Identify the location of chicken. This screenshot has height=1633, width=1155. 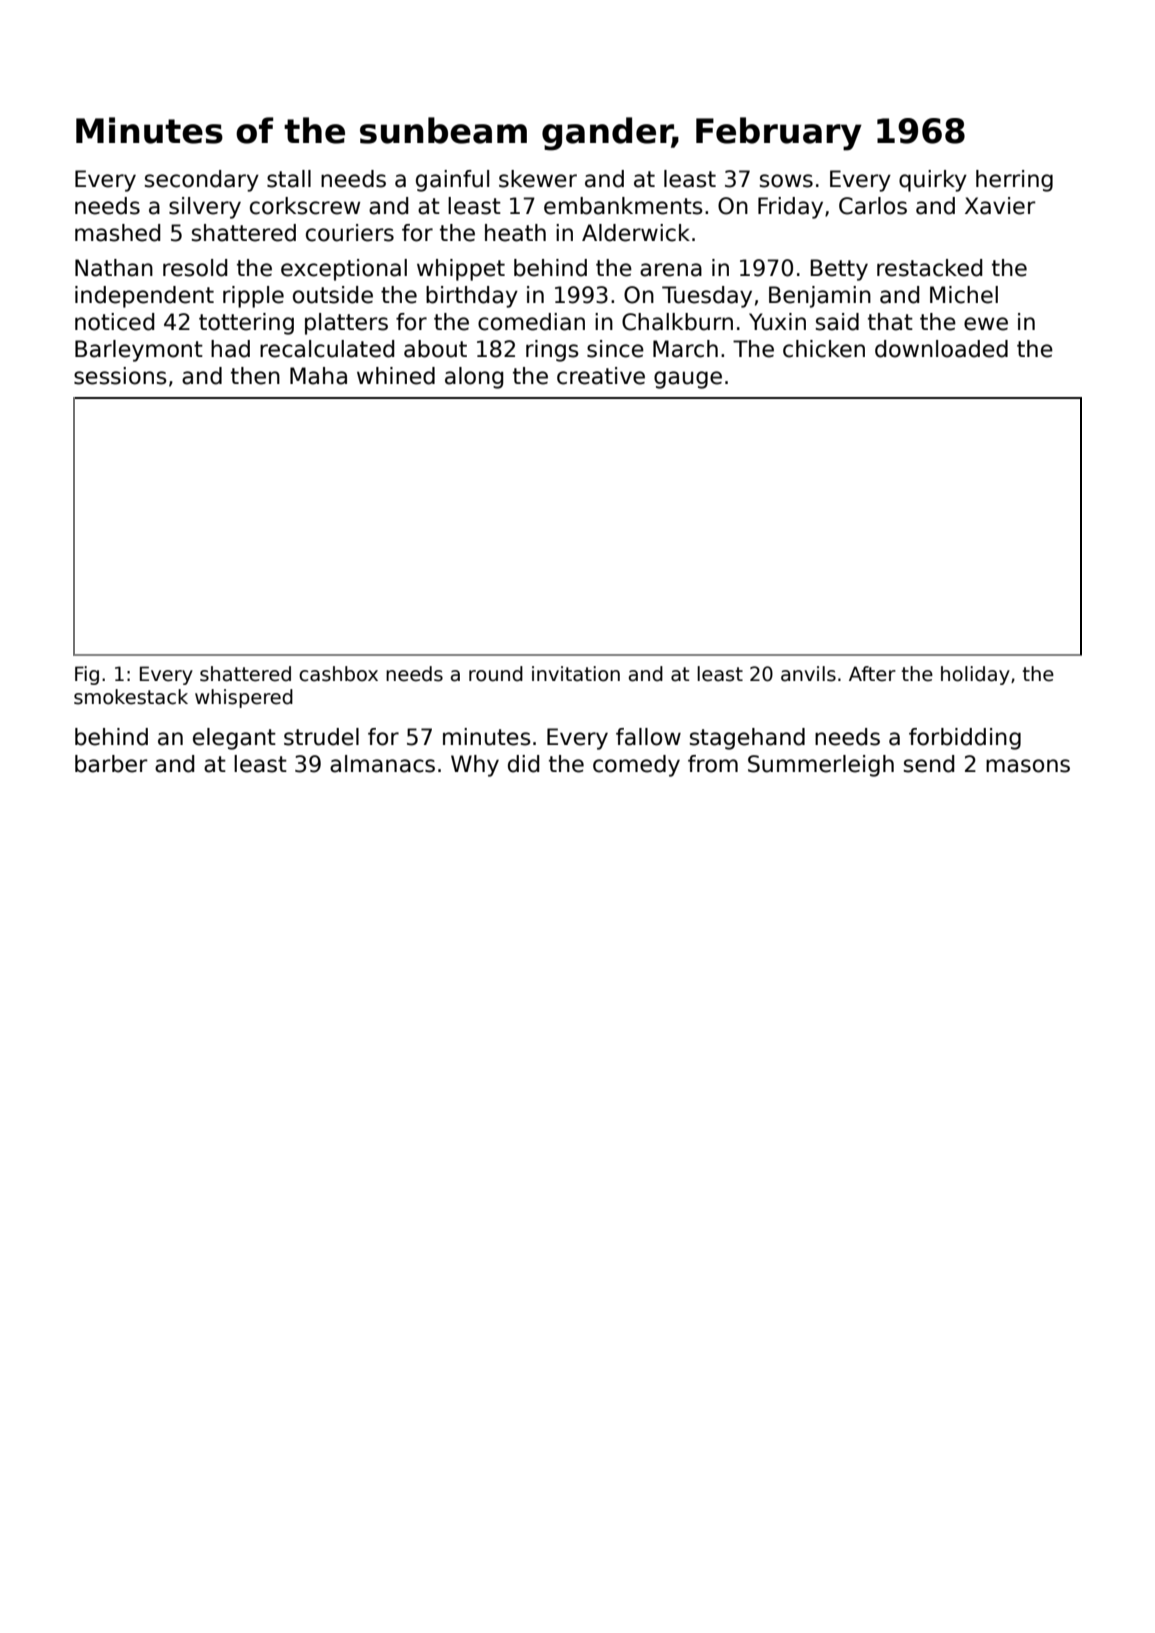
(824, 349).
